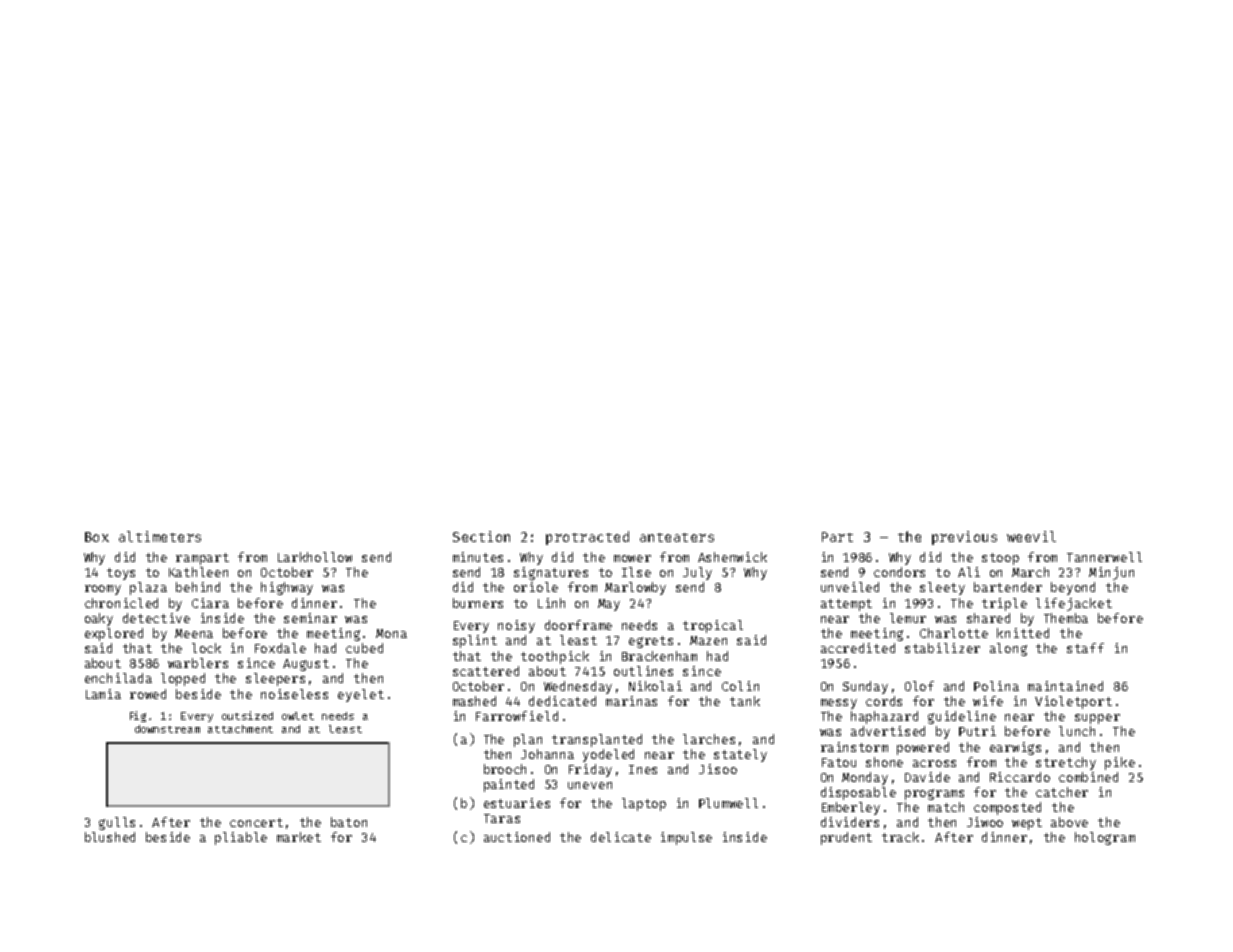  Describe the element at coordinates (677, 537) in the image. I see `anteaters` at that location.
